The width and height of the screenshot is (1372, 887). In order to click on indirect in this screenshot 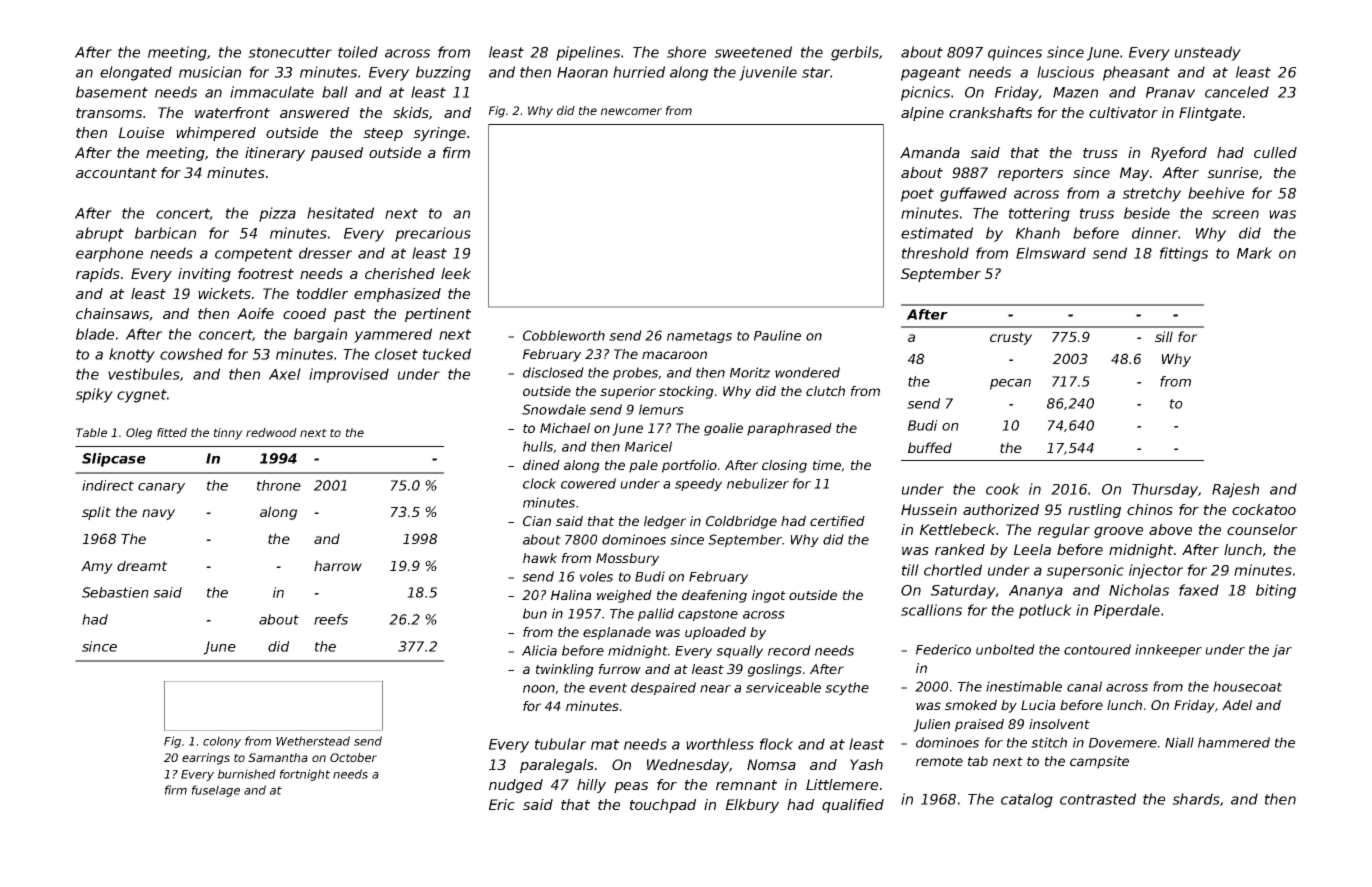, I will do `click(108, 485)`.
